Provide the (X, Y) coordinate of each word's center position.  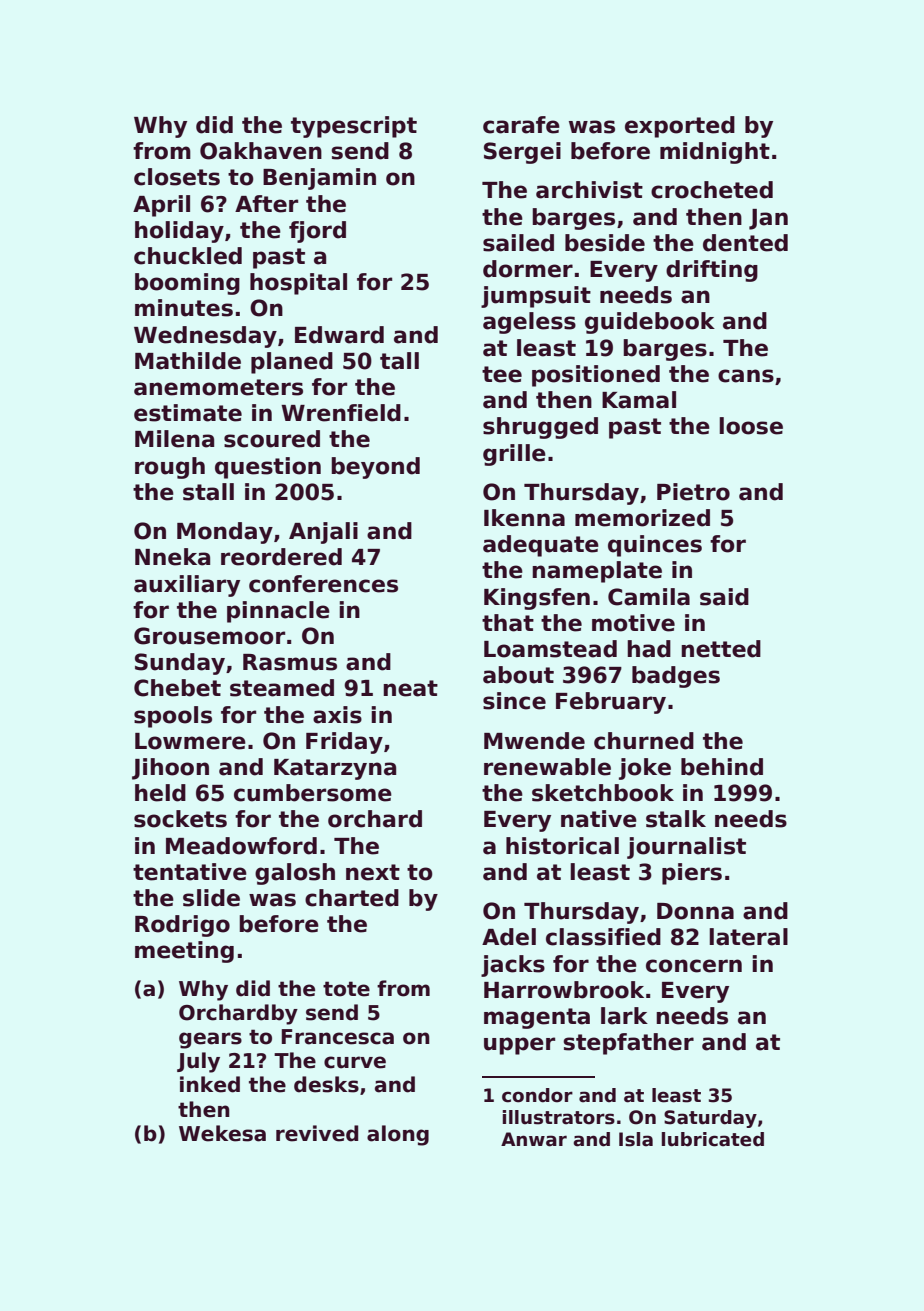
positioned (596, 376)
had (649, 649)
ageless (529, 323)
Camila (649, 597)
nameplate (597, 572)
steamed (282, 688)
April (161, 206)
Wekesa (222, 1133)
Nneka (172, 557)
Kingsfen (537, 599)
